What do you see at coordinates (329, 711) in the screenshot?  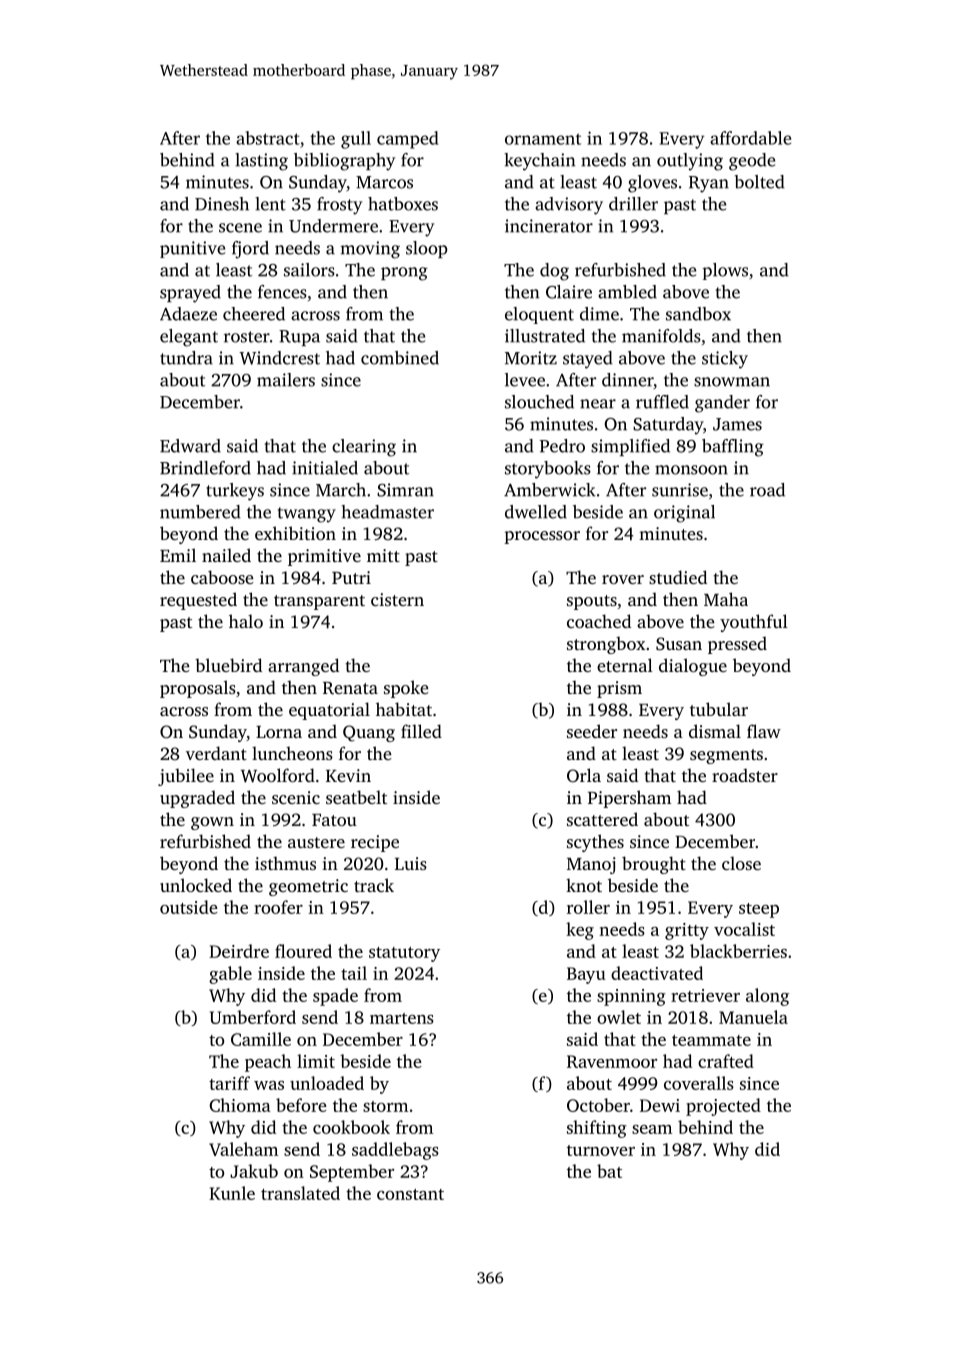 I see `equatorial` at bounding box center [329, 711].
